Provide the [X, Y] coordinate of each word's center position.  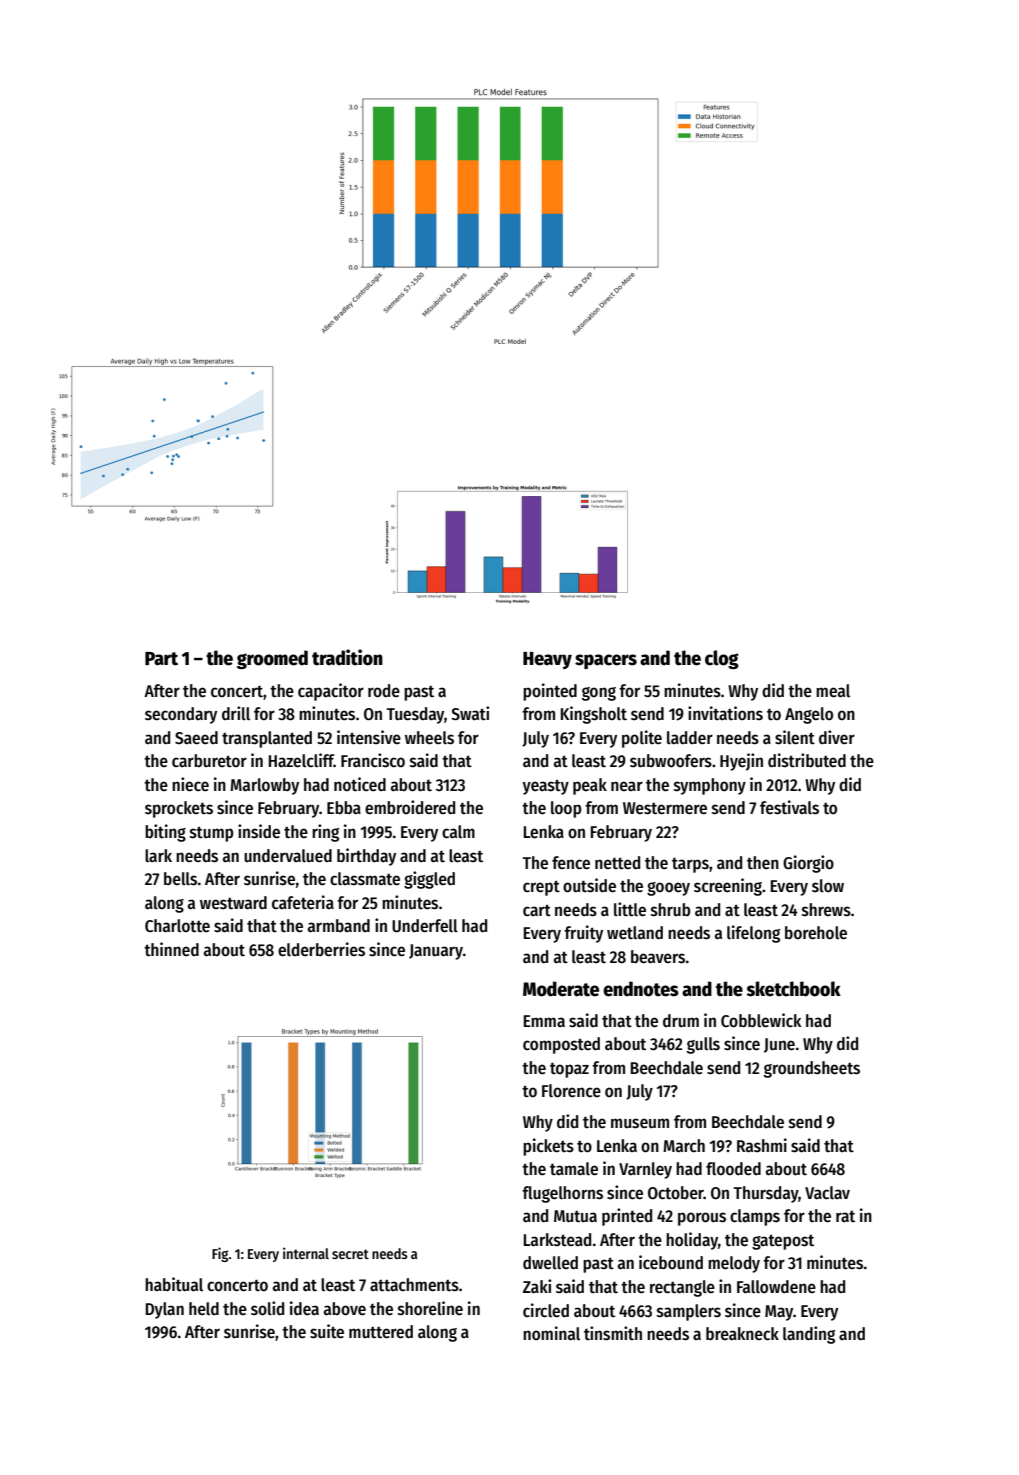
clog [722, 659]
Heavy [547, 660]
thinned [171, 949]
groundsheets [812, 1069]
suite [327, 1331]
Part [161, 659]
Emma [544, 1021]
